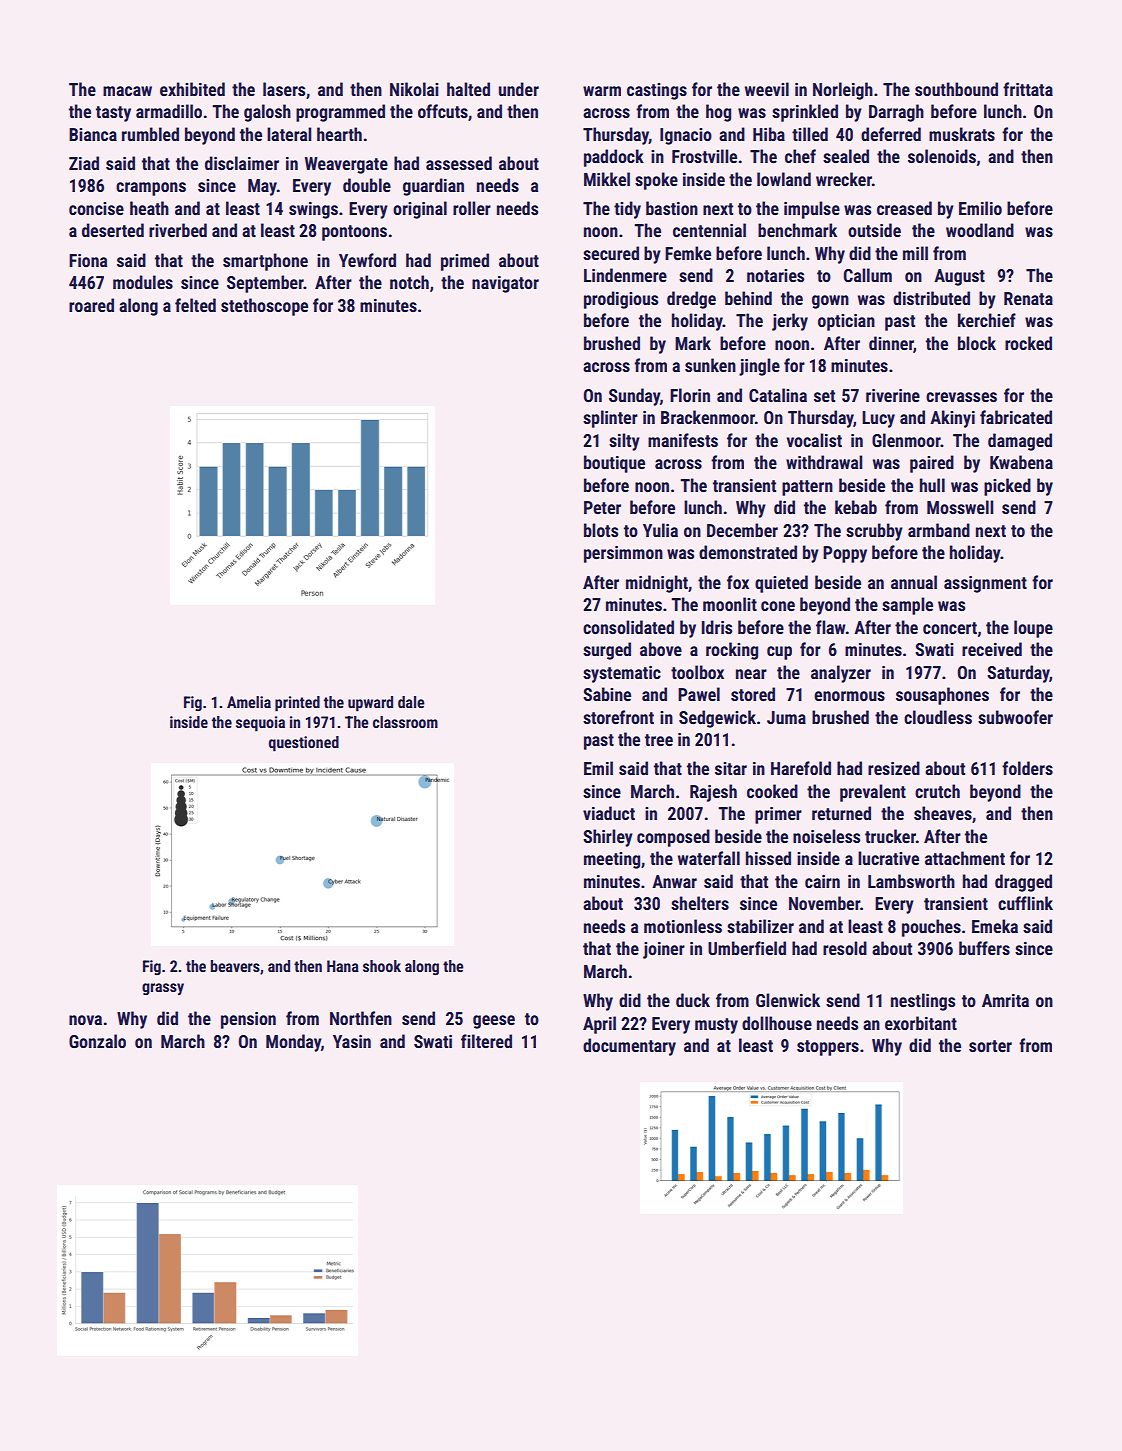 This screenshot has width=1122, height=1451. I want to click on sorter, so click(990, 1046).
